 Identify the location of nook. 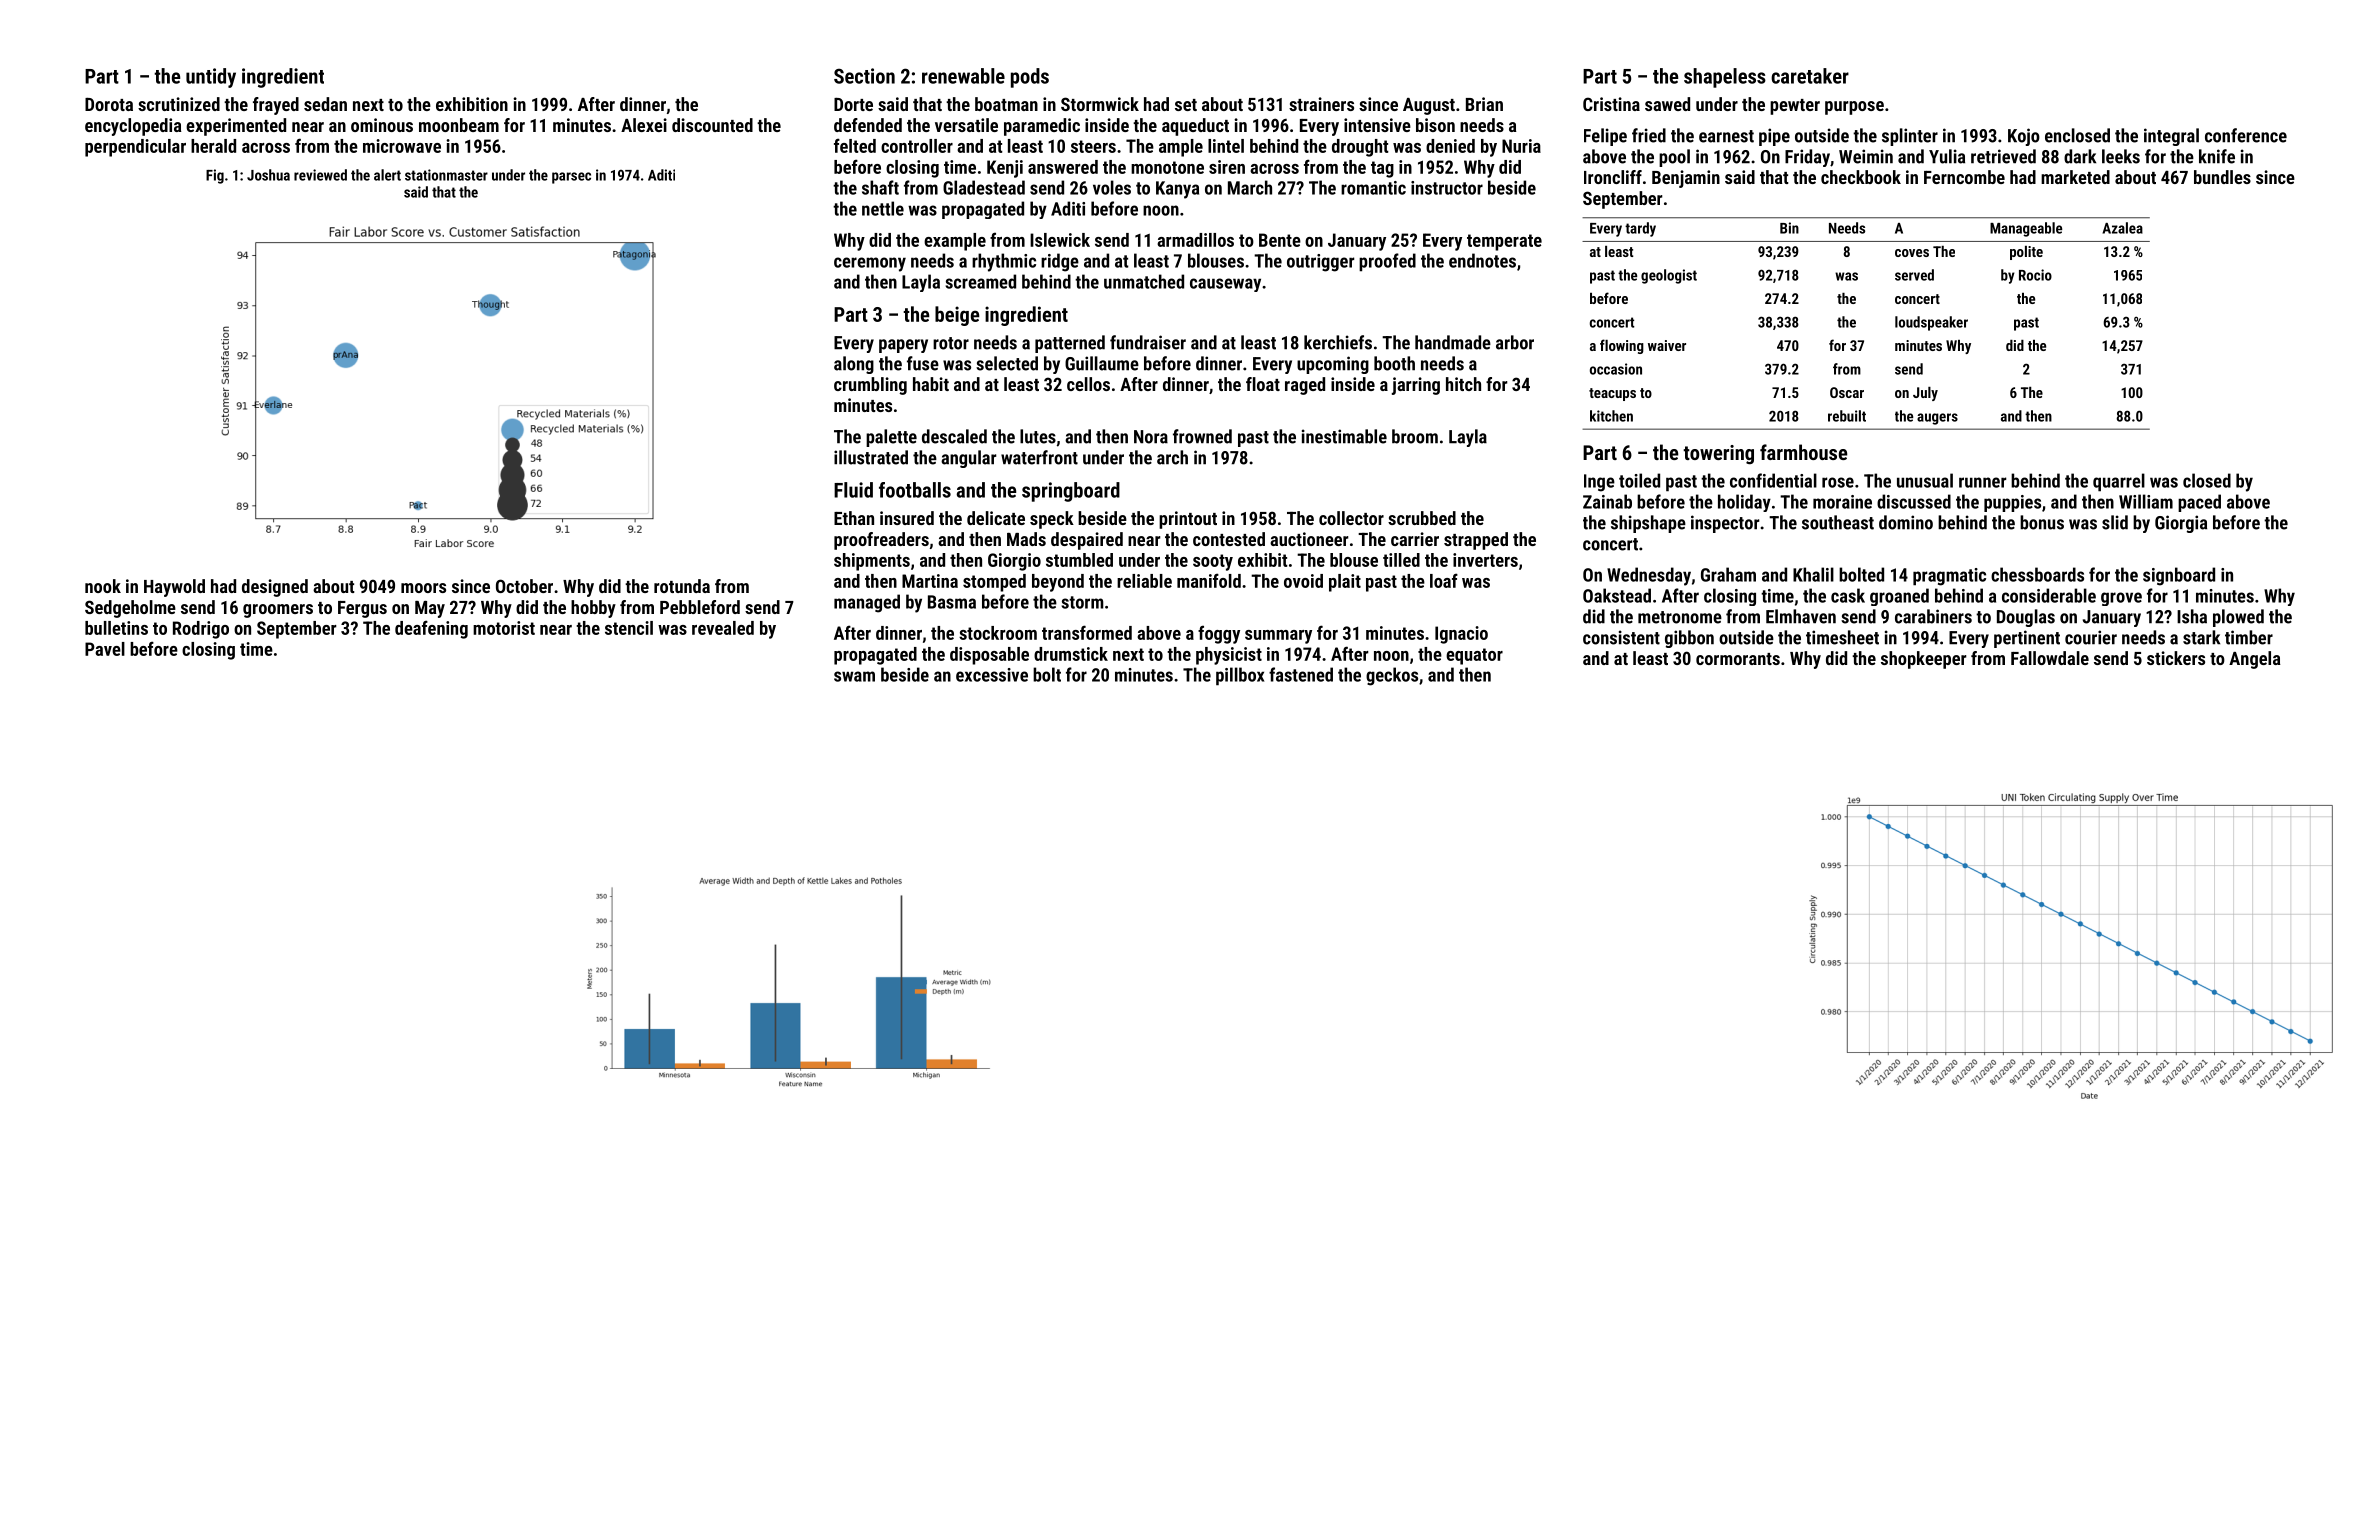
(103, 586).
